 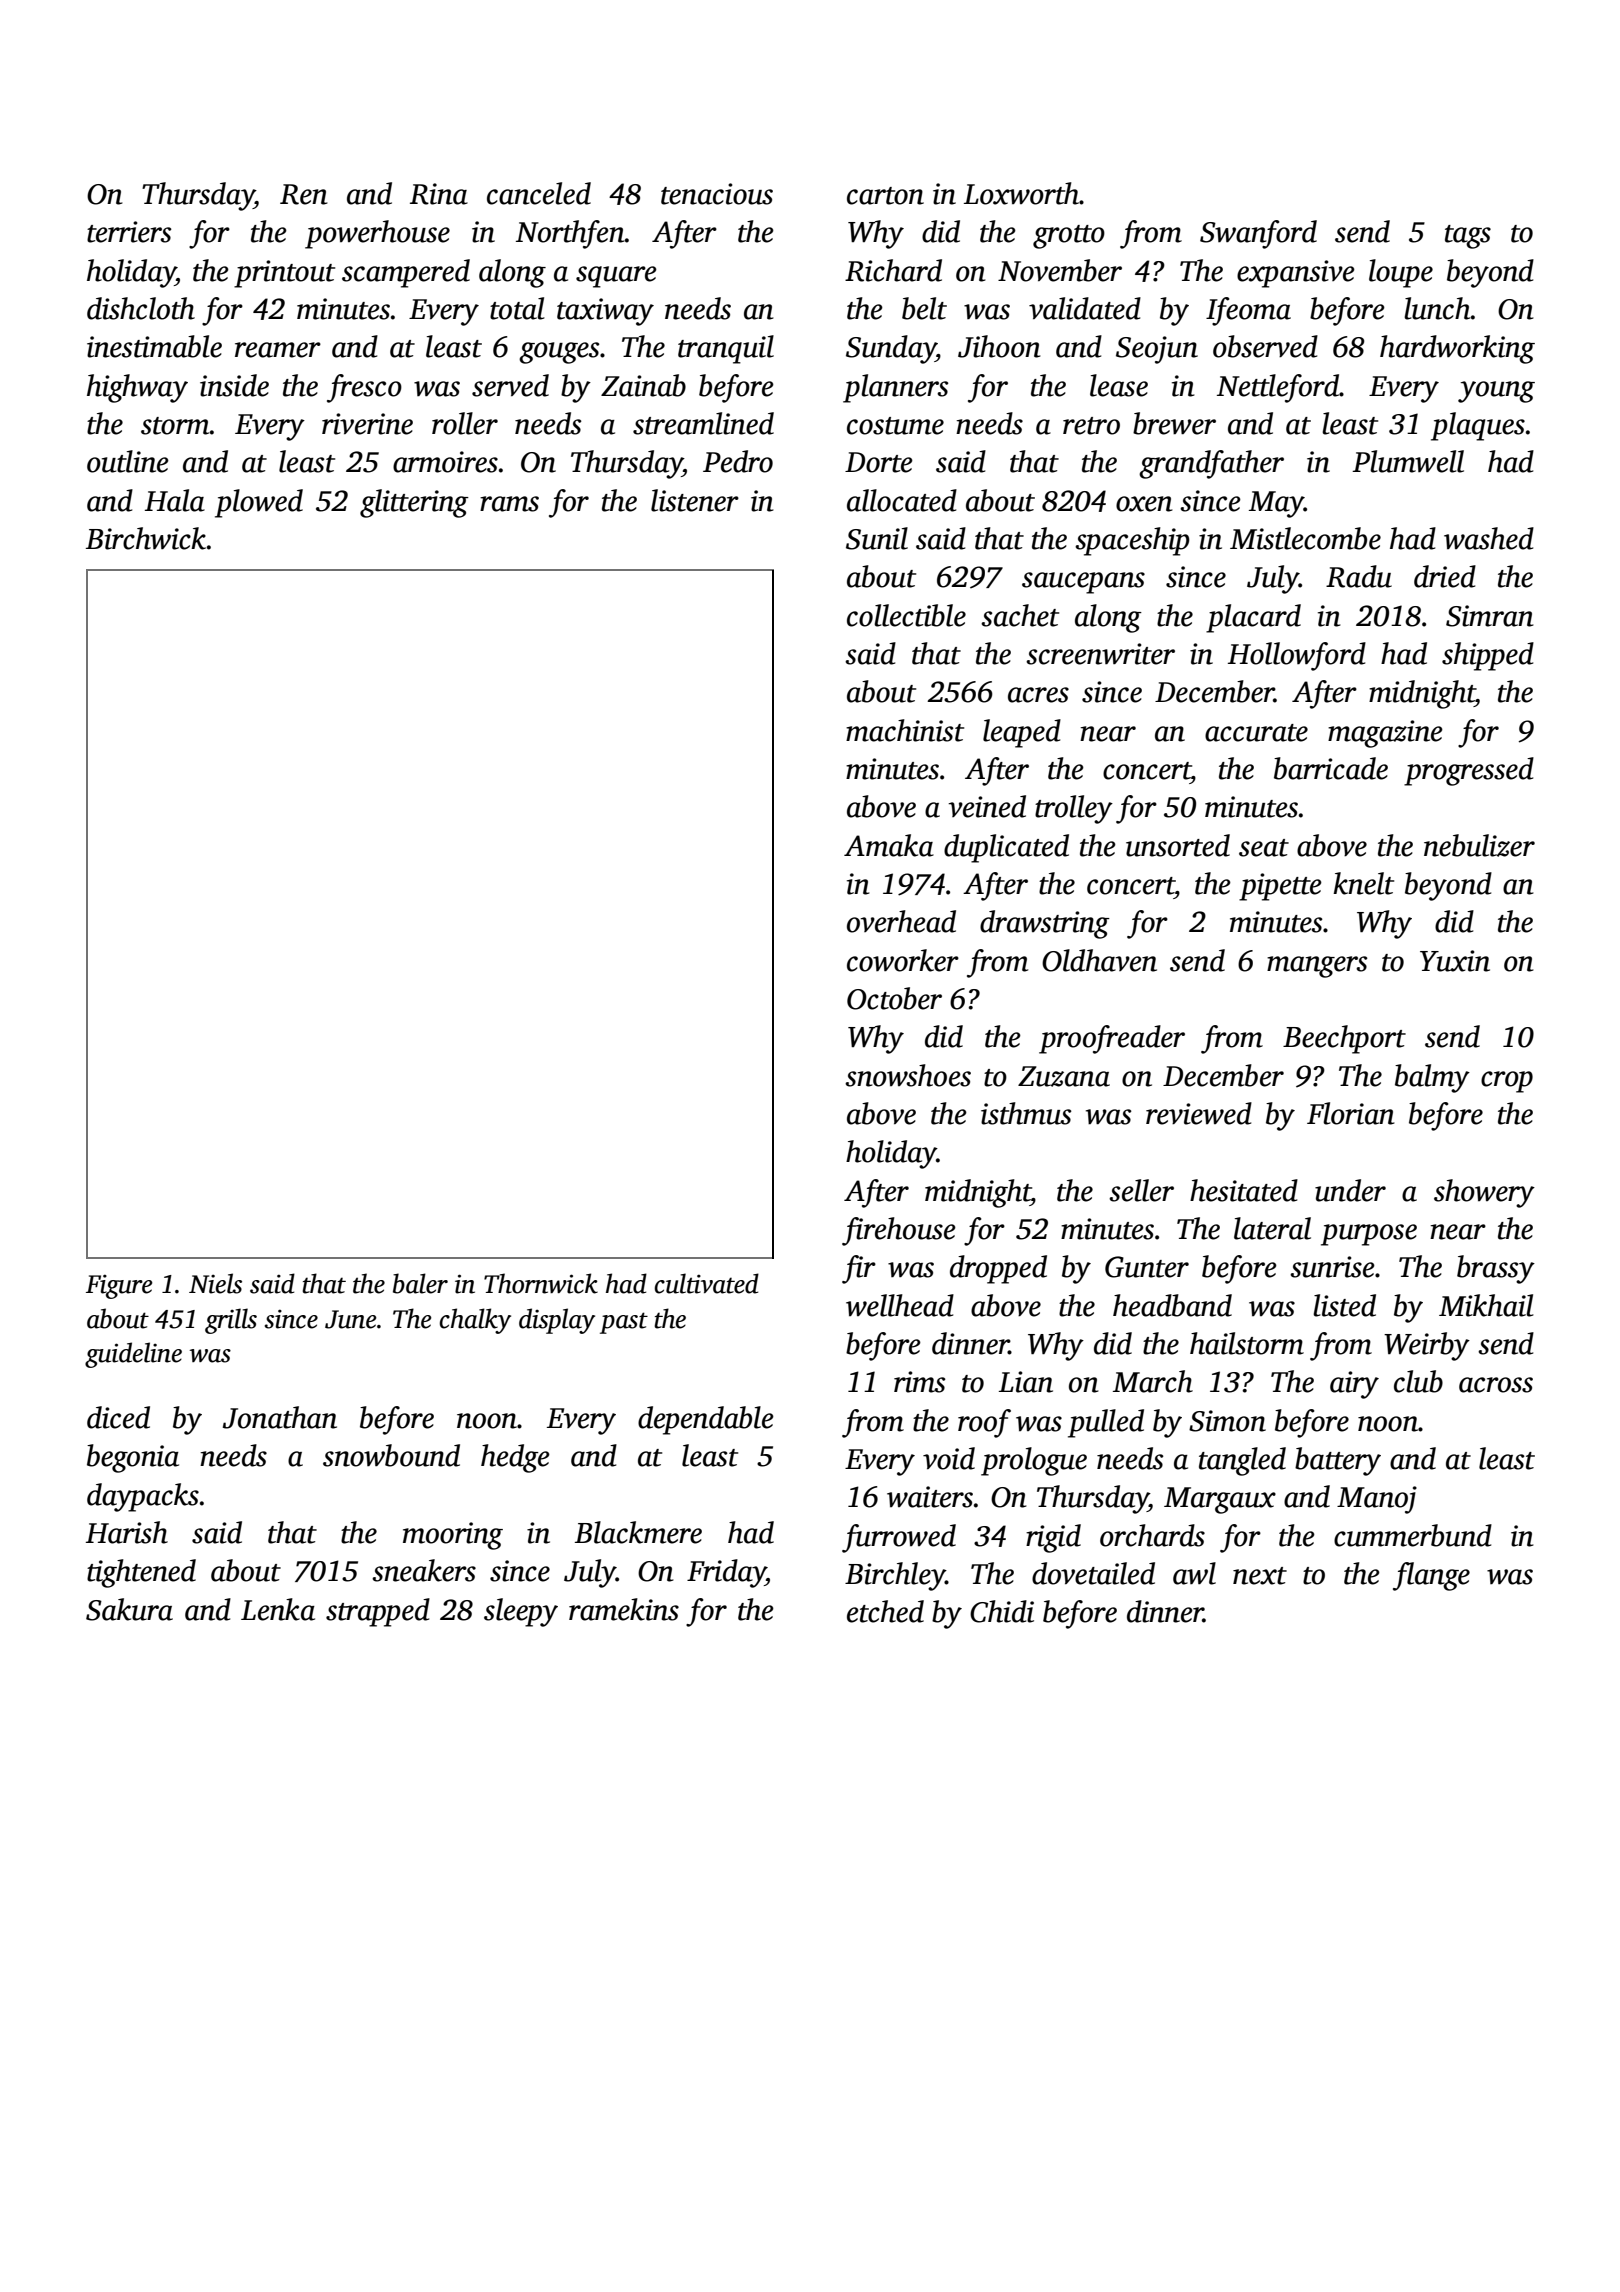 What do you see at coordinates (1468, 237) in the image?
I see `tags` at bounding box center [1468, 237].
